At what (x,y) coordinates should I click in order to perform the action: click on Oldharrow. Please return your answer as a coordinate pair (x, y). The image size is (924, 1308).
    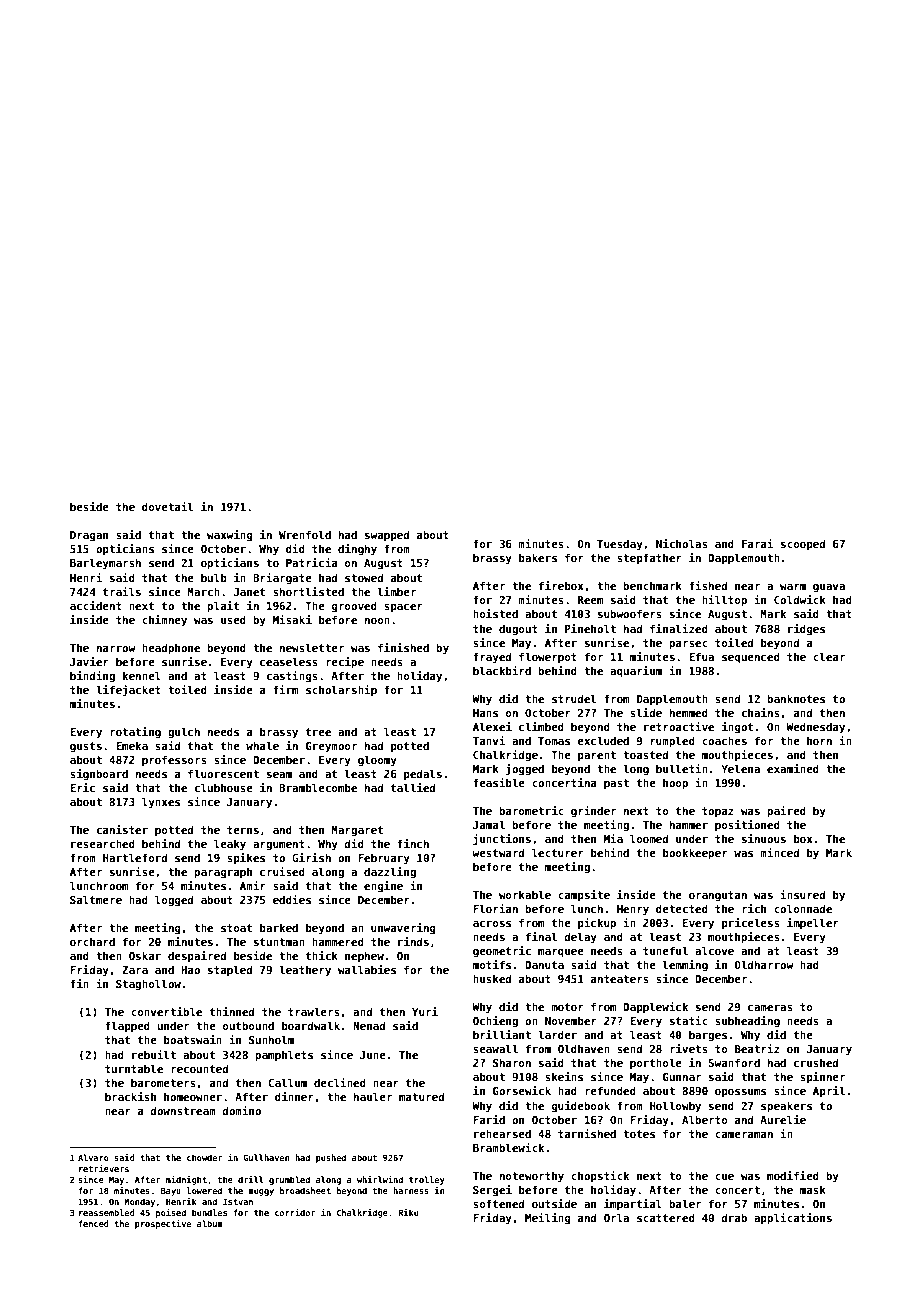
    Looking at the image, I should click on (763, 964).
